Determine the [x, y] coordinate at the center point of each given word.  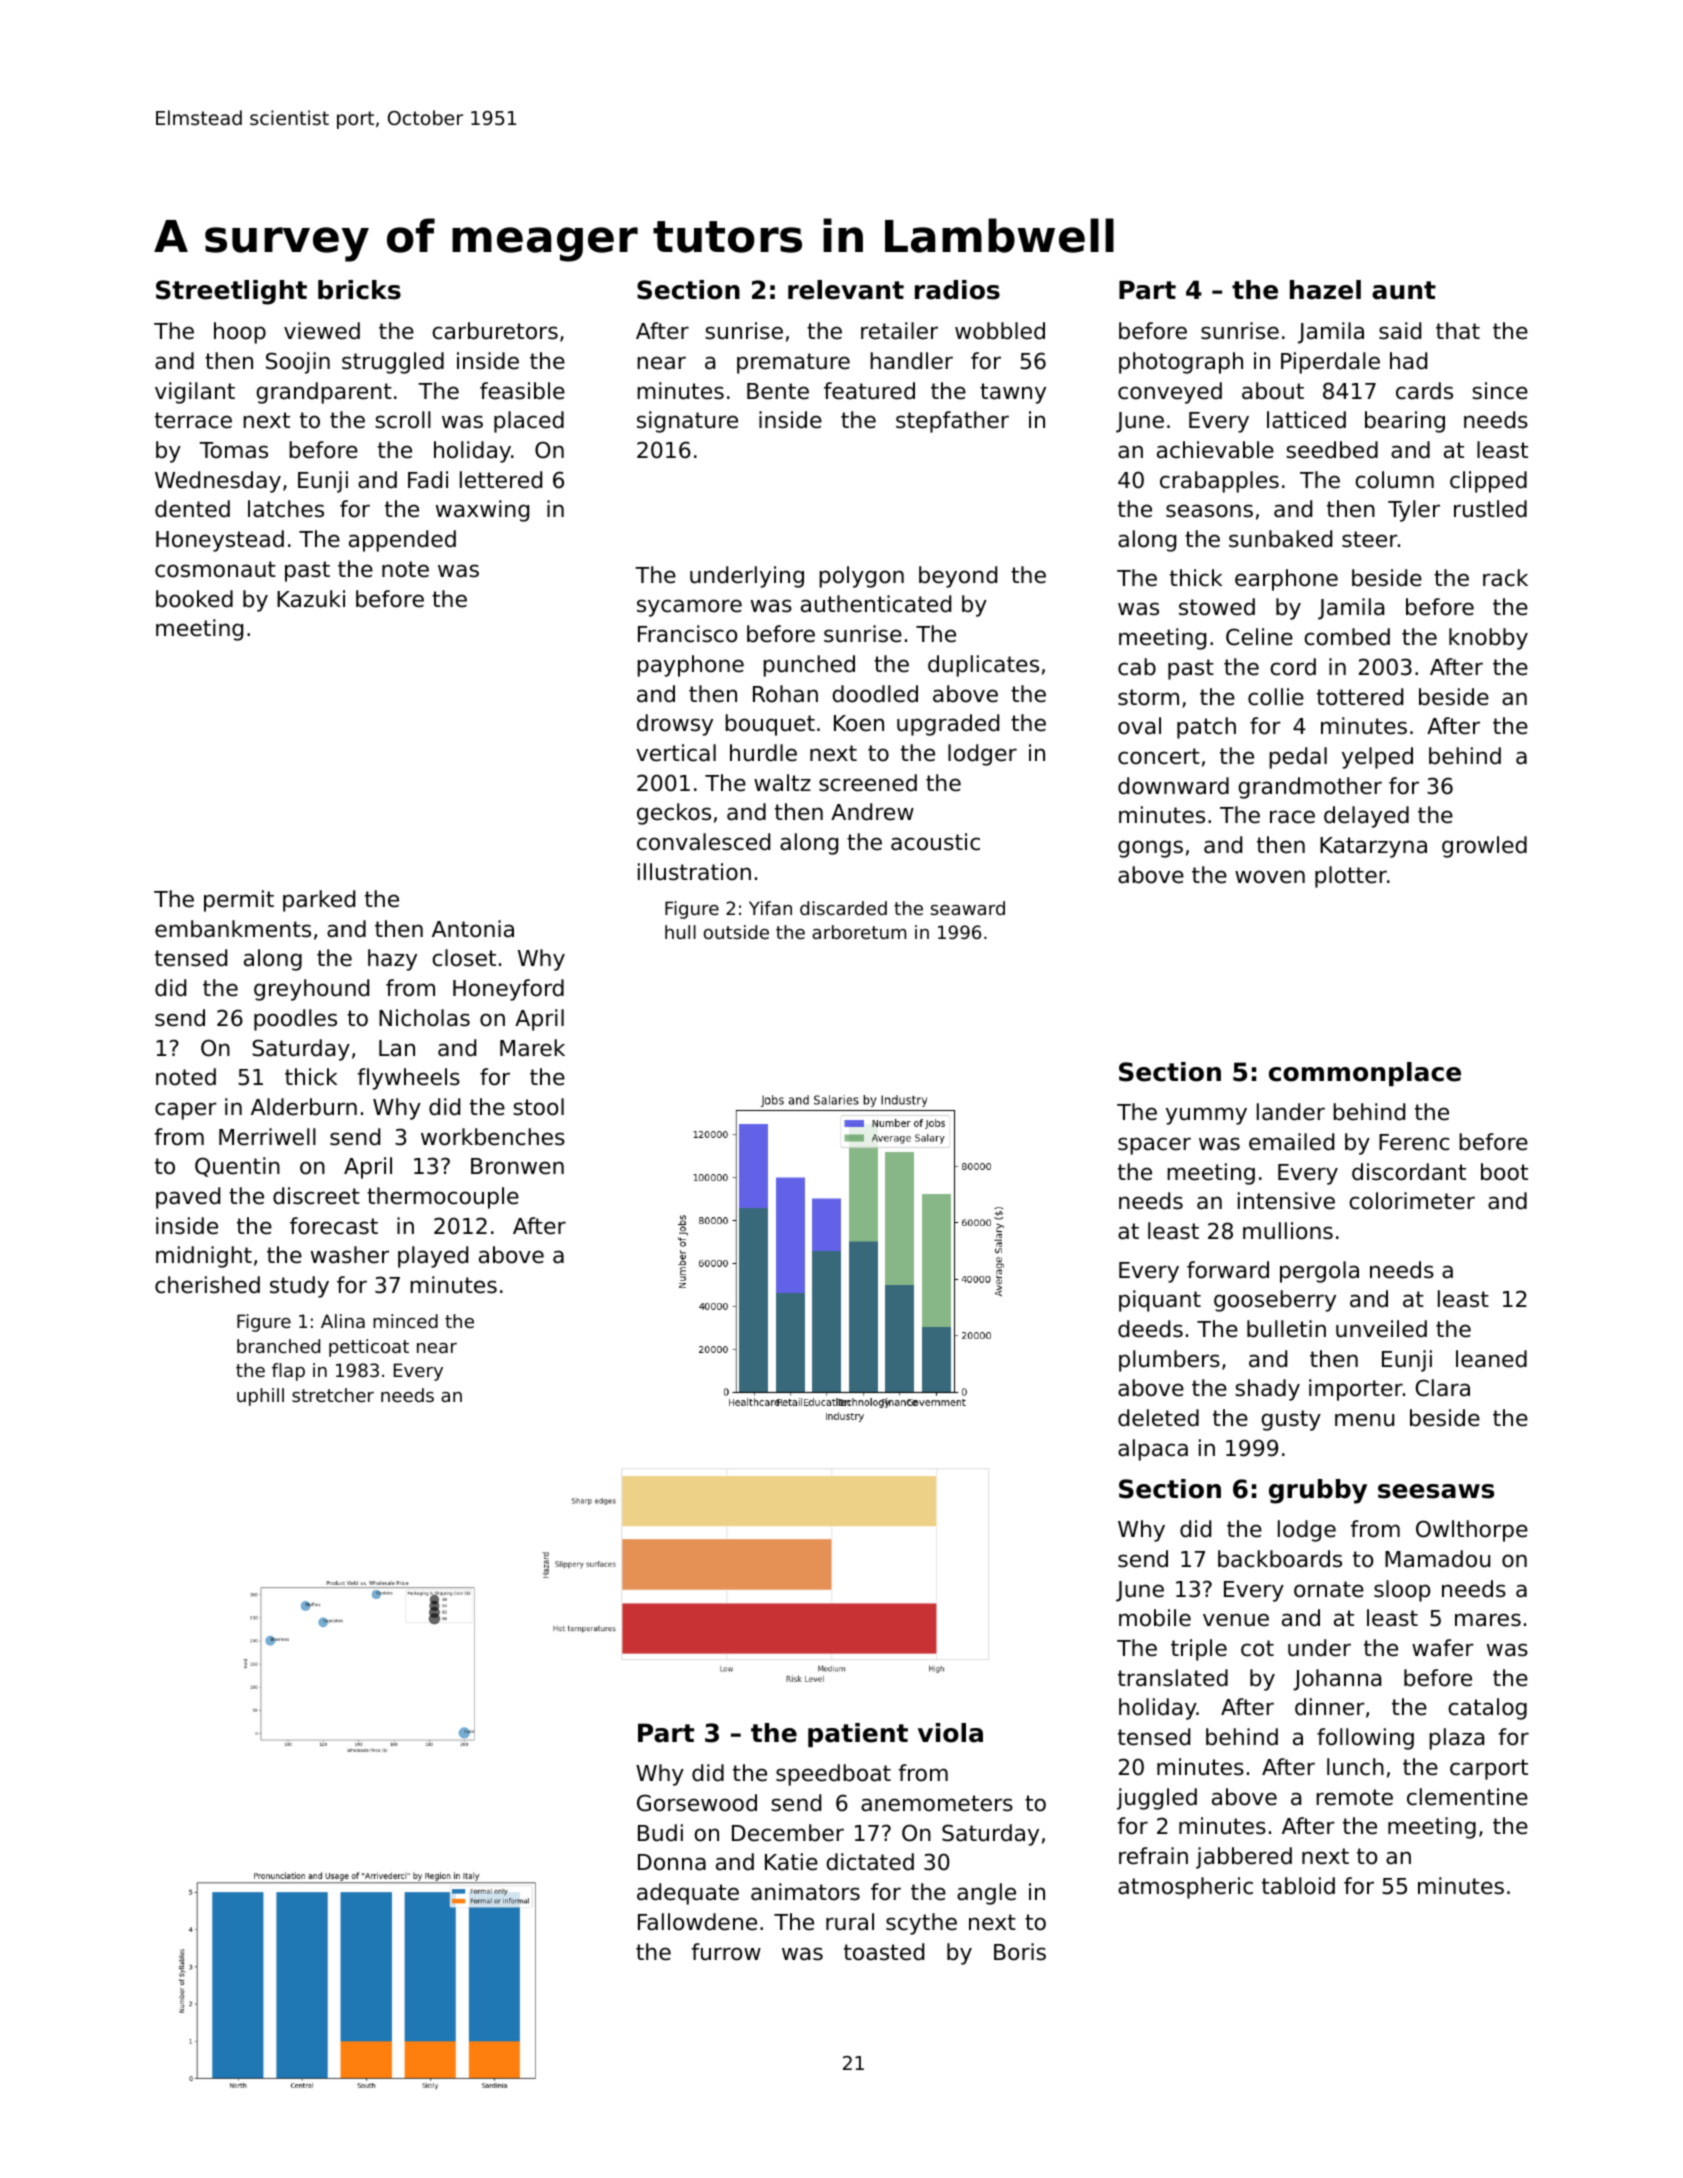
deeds [1150, 1329]
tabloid [1298, 1886]
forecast [334, 1226]
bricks [359, 290]
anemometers [937, 1803]
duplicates [983, 666]
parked [319, 901]
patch [1206, 728]
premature [793, 363]
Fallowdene [697, 1922]
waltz [782, 783]
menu [1364, 1420]
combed [1347, 637]
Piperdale [1330, 363]
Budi [660, 1833]
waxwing [482, 511]
